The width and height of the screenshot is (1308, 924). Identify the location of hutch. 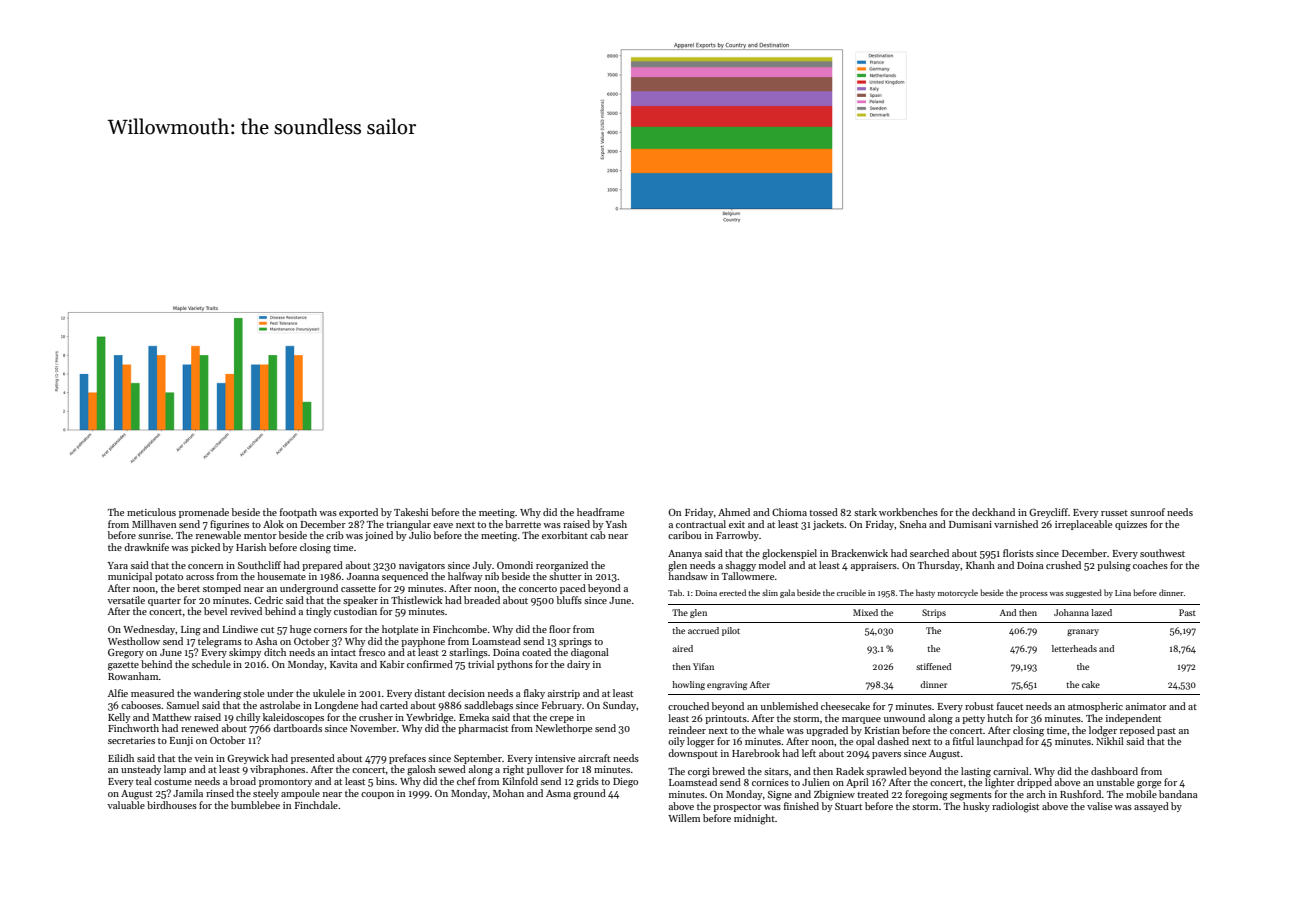
(1000, 718).
